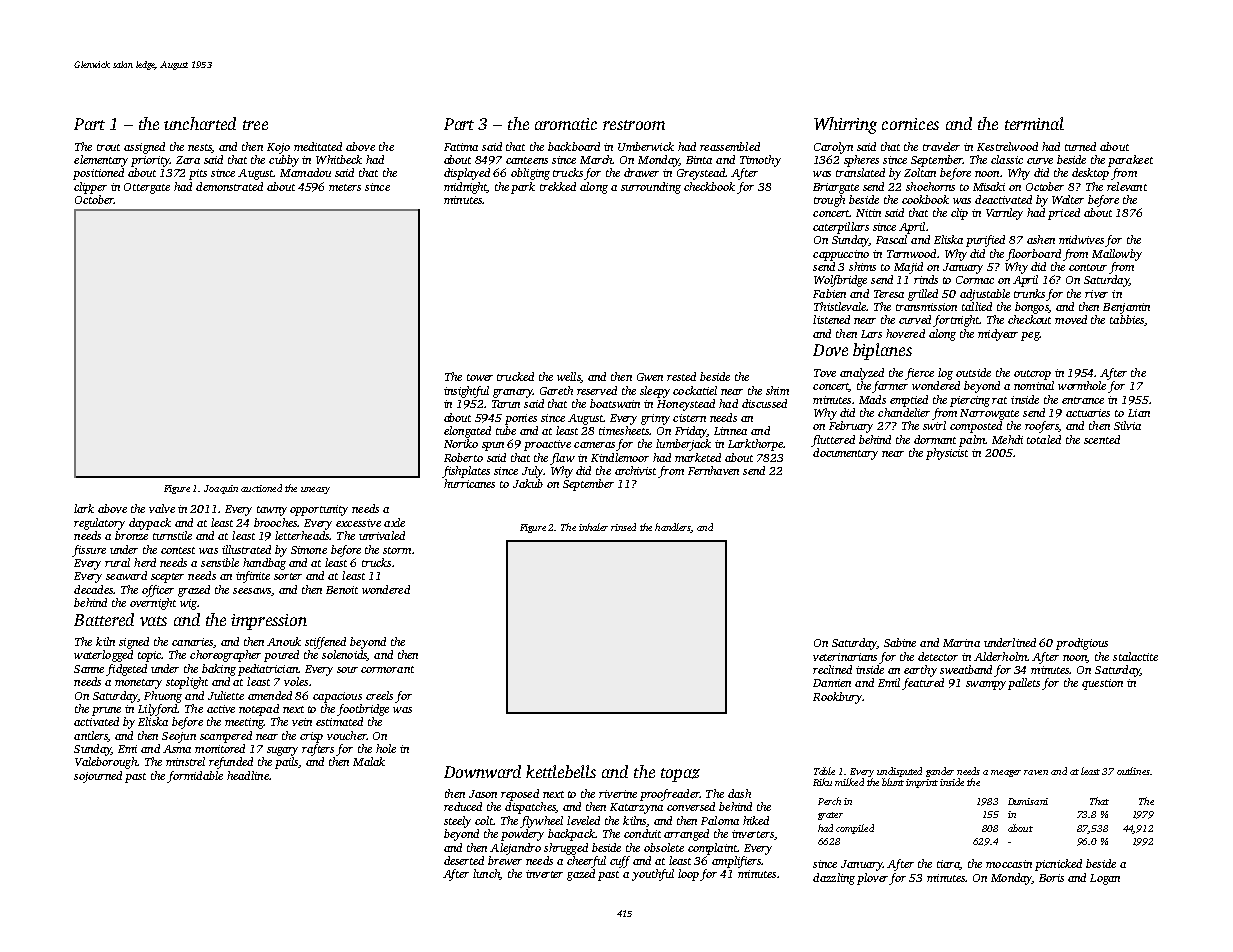  Describe the element at coordinates (905, 333) in the screenshot. I see `hovered` at that location.
